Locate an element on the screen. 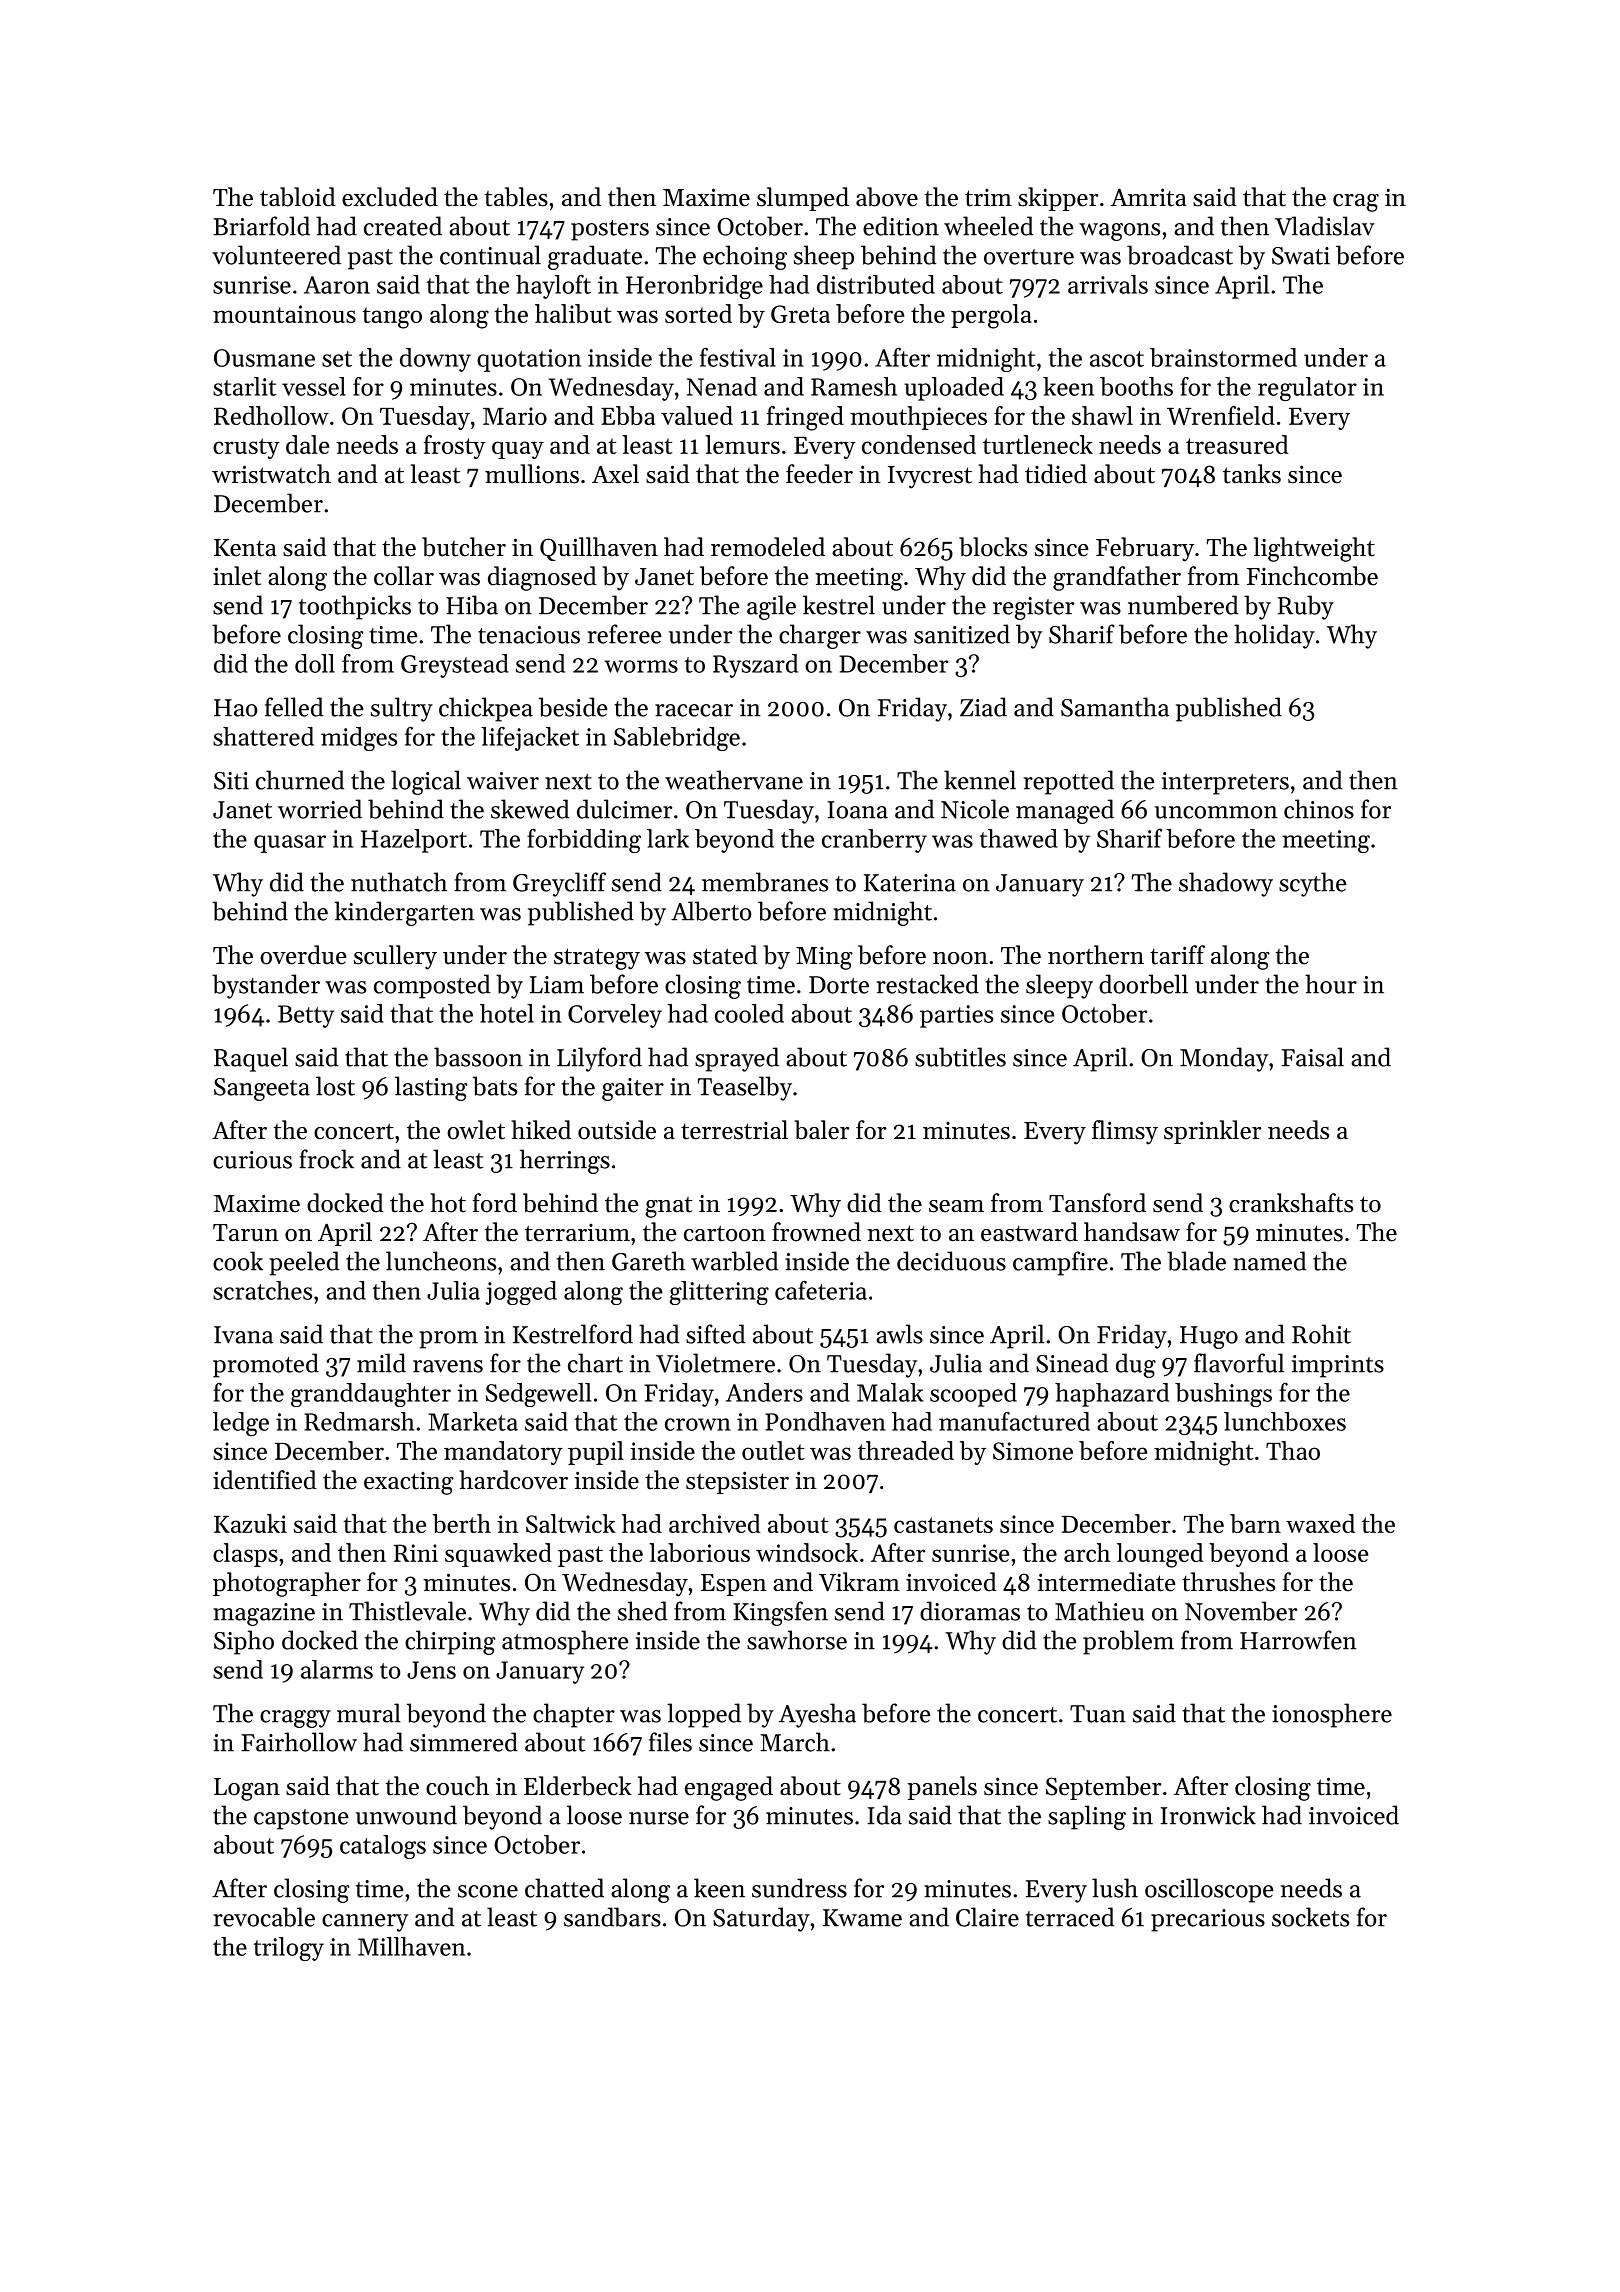 This screenshot has height=2292, width=1620. trilogy is located at coordinates (289, 1949).
